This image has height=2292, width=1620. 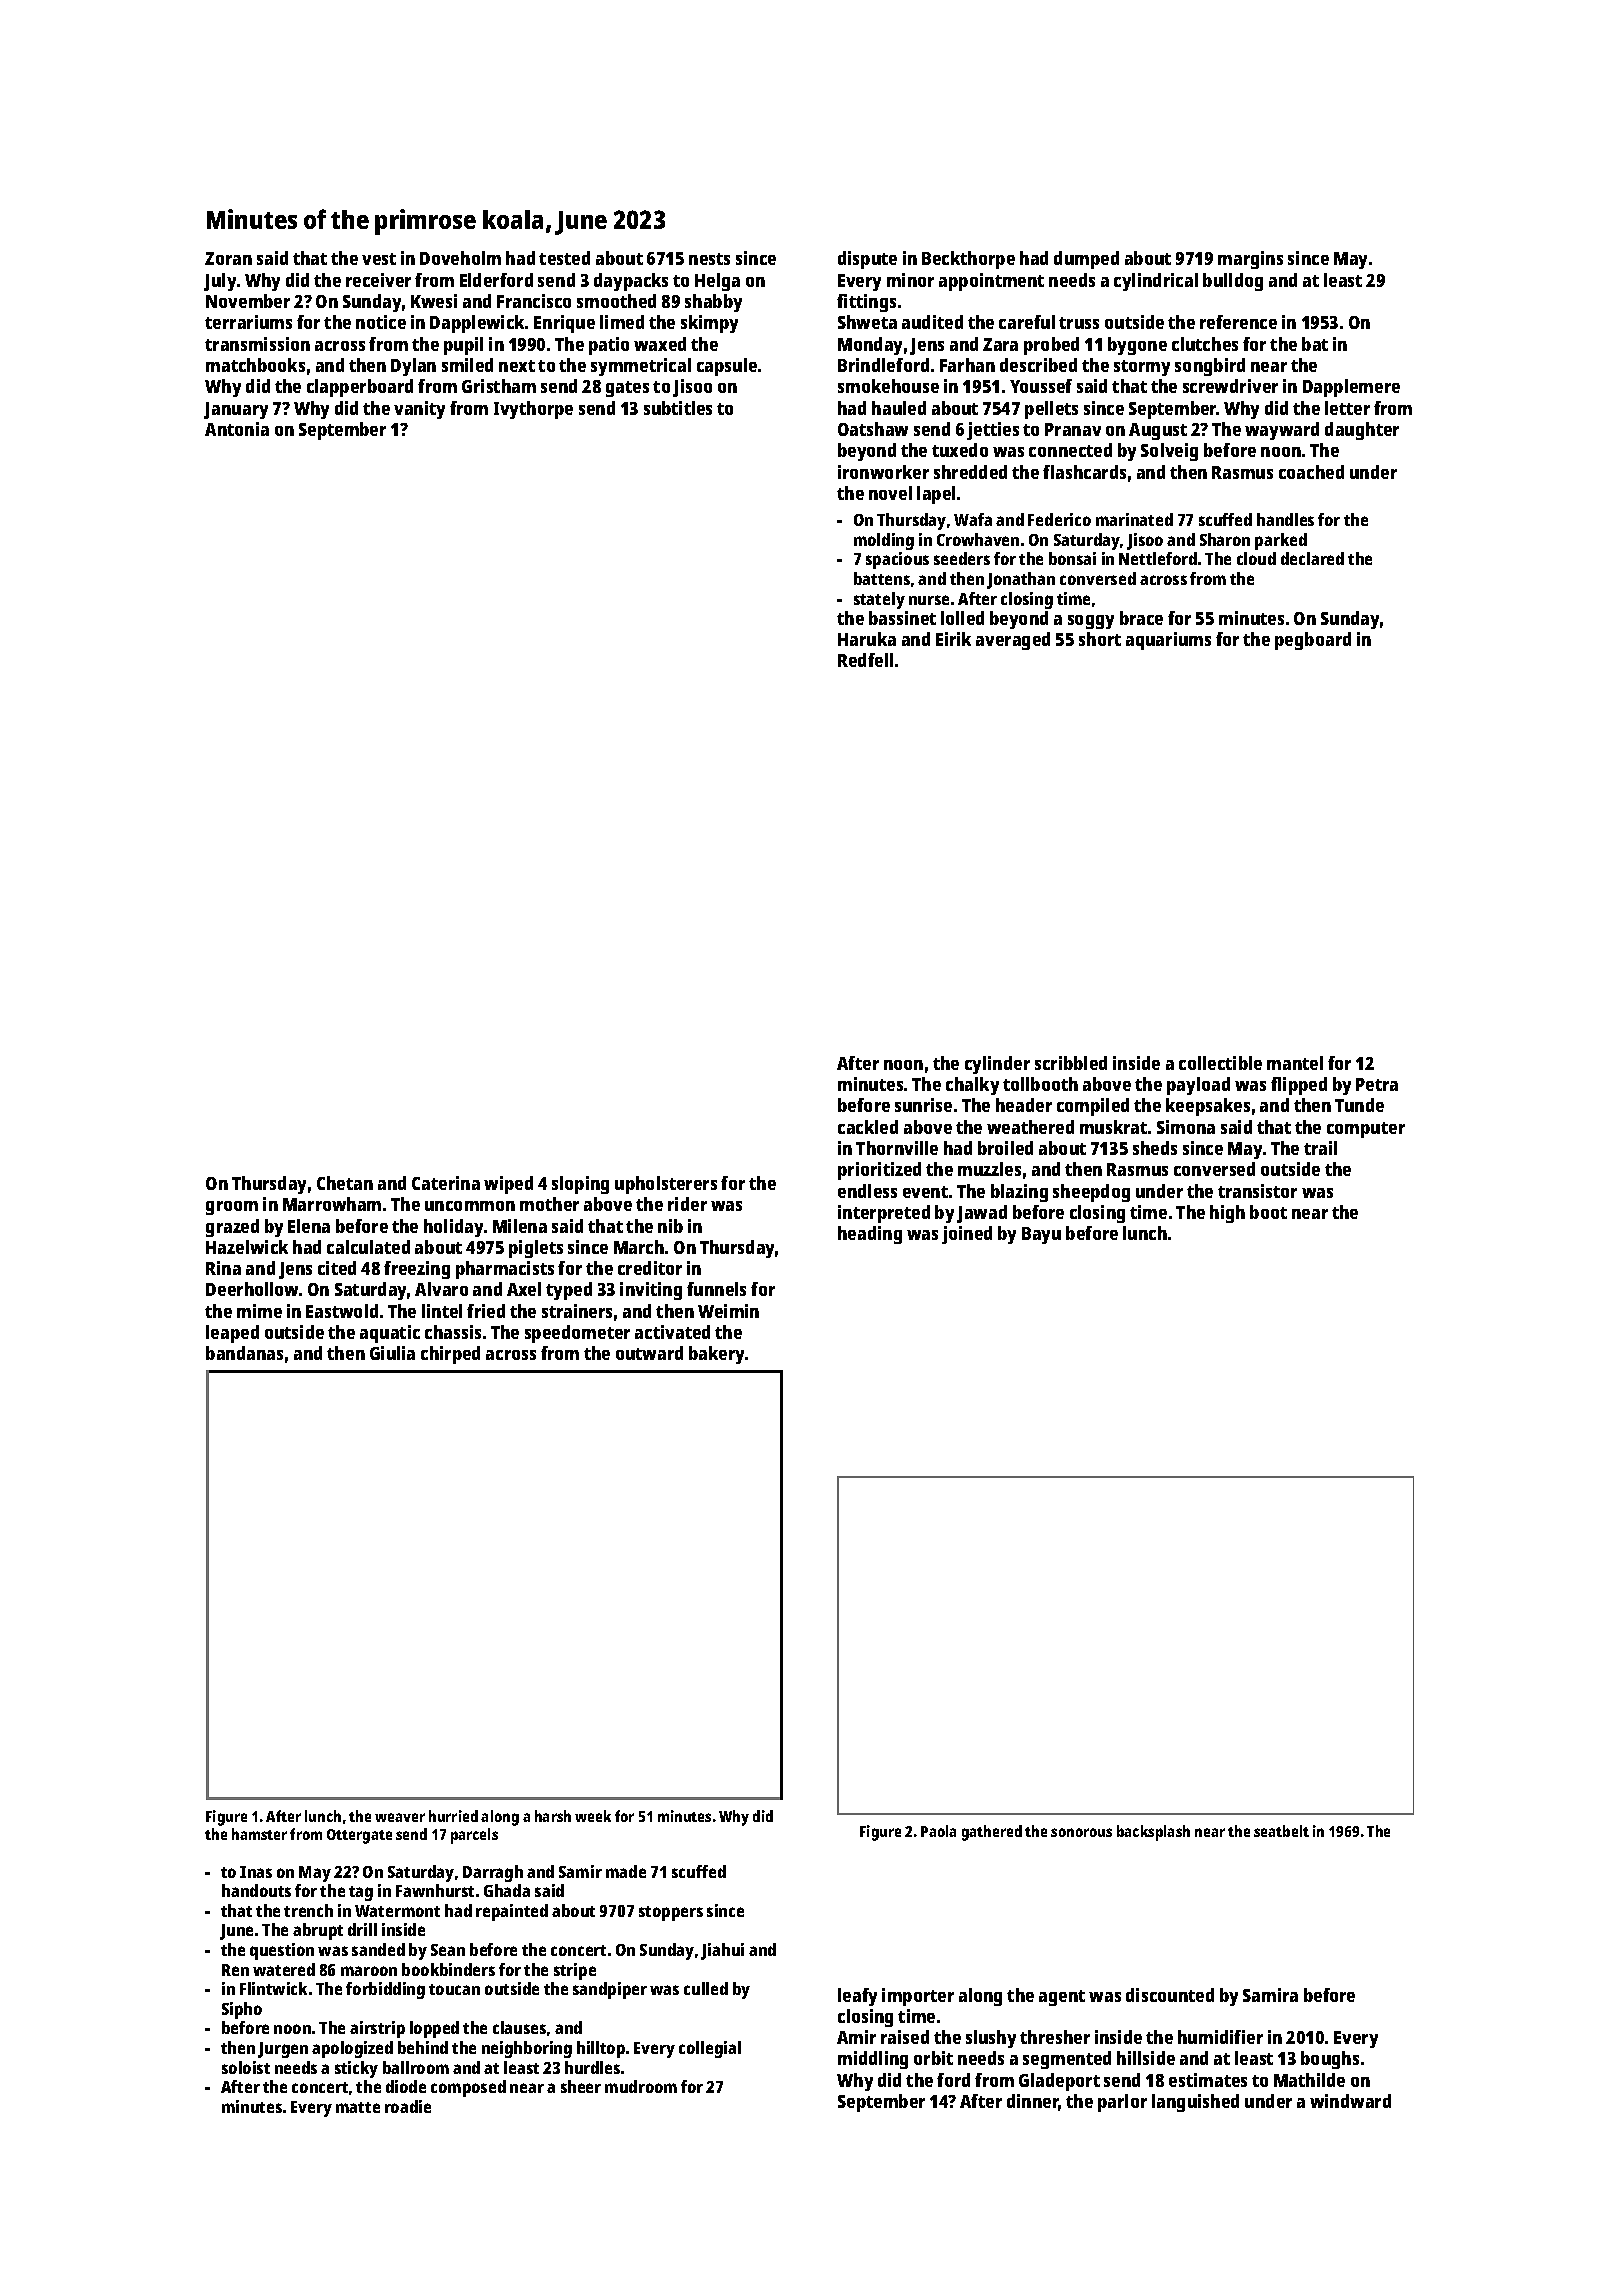 I want to click on matte, so click(x=358, y=2107).
